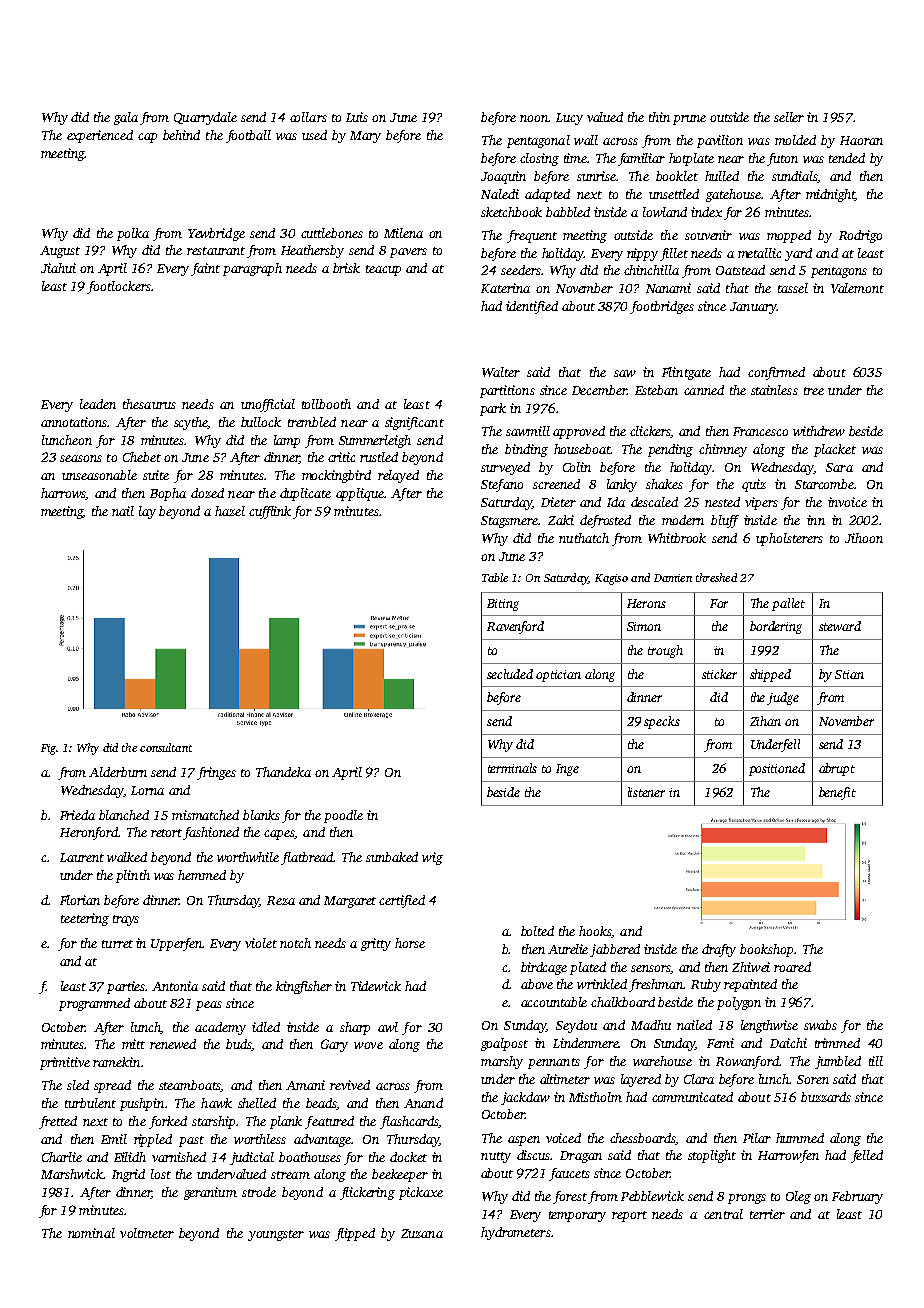 The height and width of the document is (1308, 924). I want to click on pavilion, so click(720, 141).
